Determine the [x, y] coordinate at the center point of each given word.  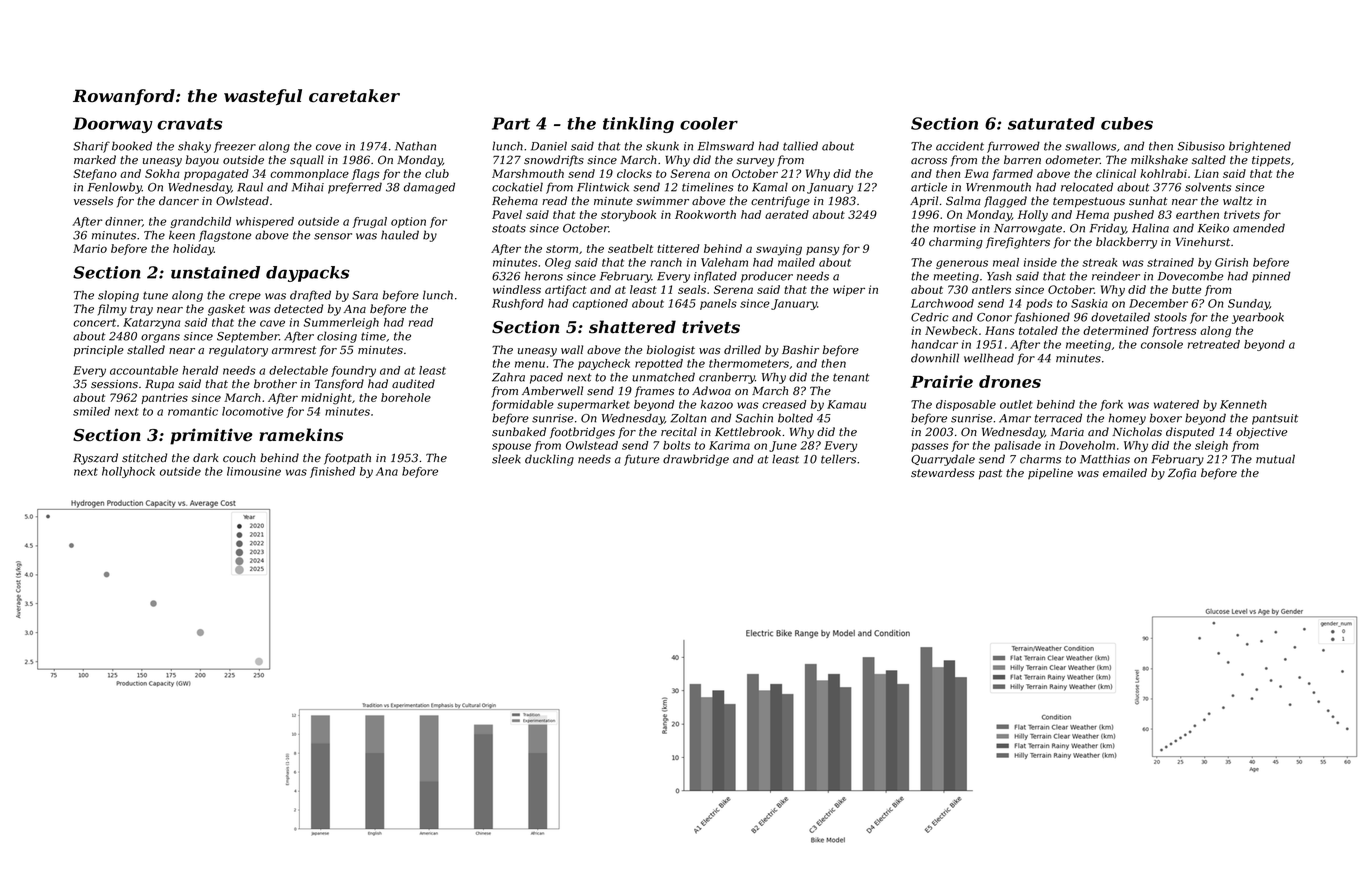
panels [718, 304]
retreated [1214, 344]
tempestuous [1089, 202]
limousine [254, 471]
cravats [189, 124]
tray [141, 310]
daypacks [307, 274]
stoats [509, 228]
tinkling [638, 125]
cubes [1127, 123]
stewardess [942, 473]
